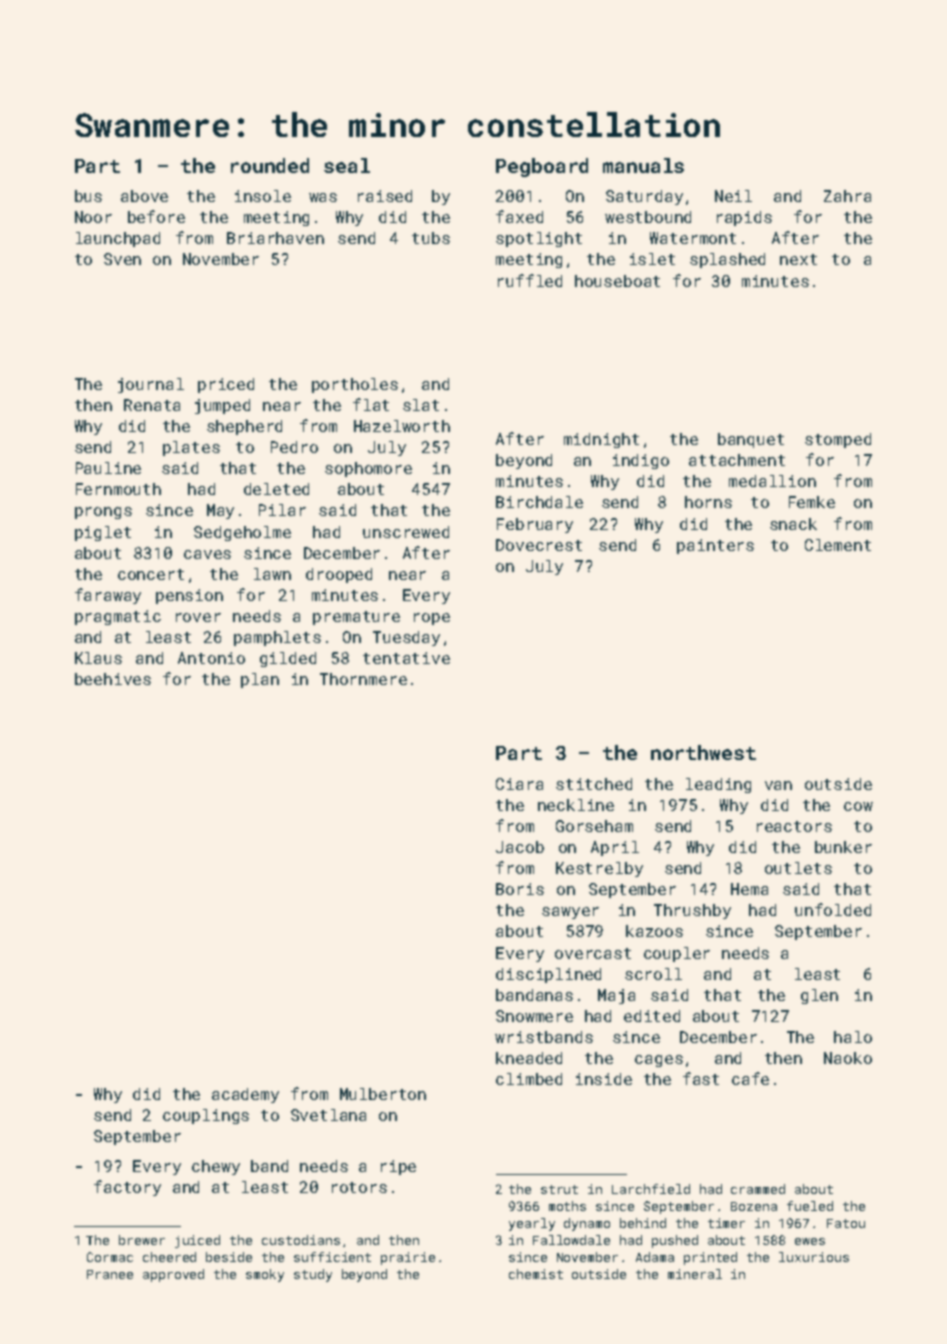  What do you see at coordinates (245, 1095) in the screenshot?
I see `academy` at bounding box center [245, 1095].
